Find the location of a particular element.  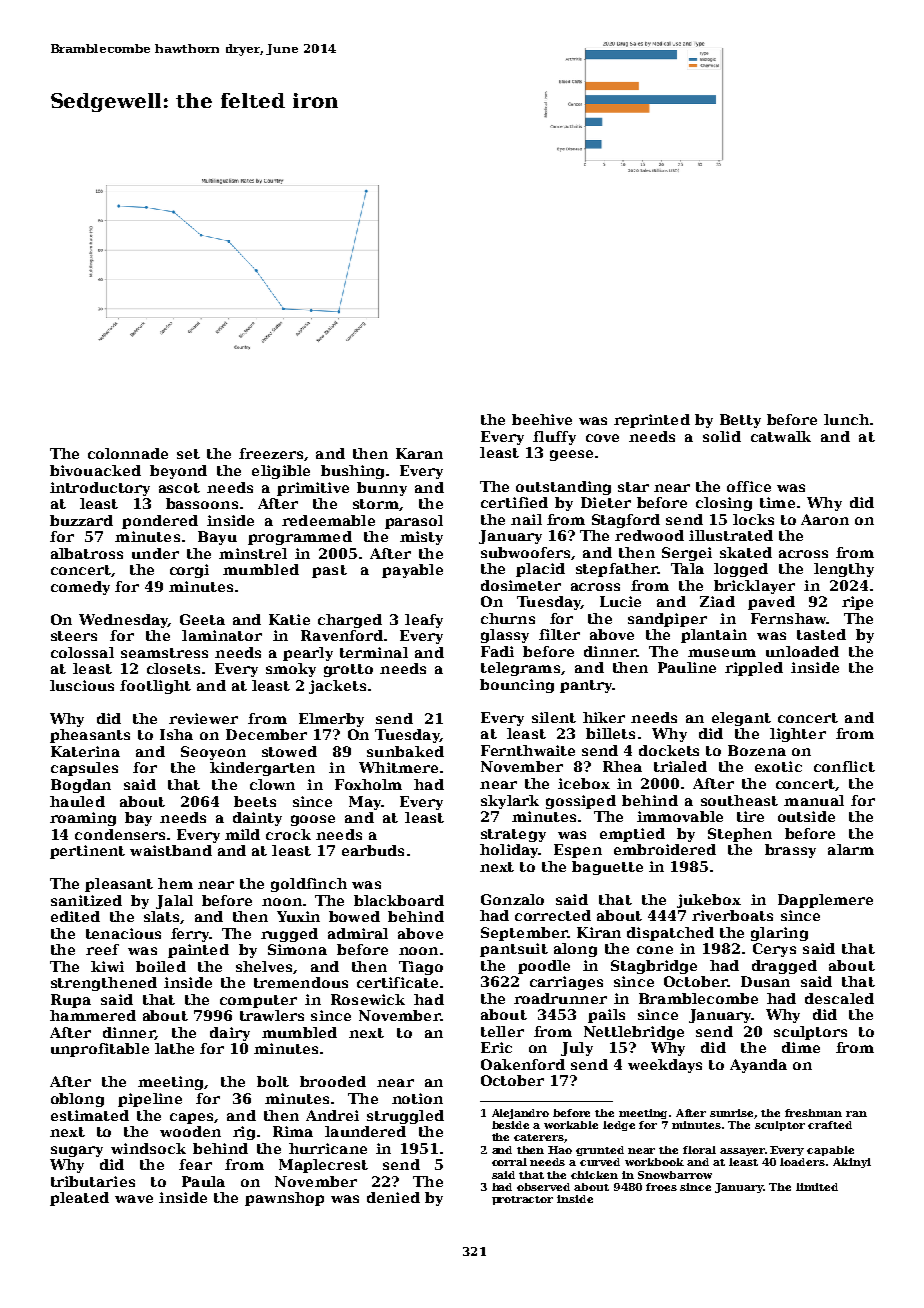

bricklayer is located at coordinates (754, 587).
